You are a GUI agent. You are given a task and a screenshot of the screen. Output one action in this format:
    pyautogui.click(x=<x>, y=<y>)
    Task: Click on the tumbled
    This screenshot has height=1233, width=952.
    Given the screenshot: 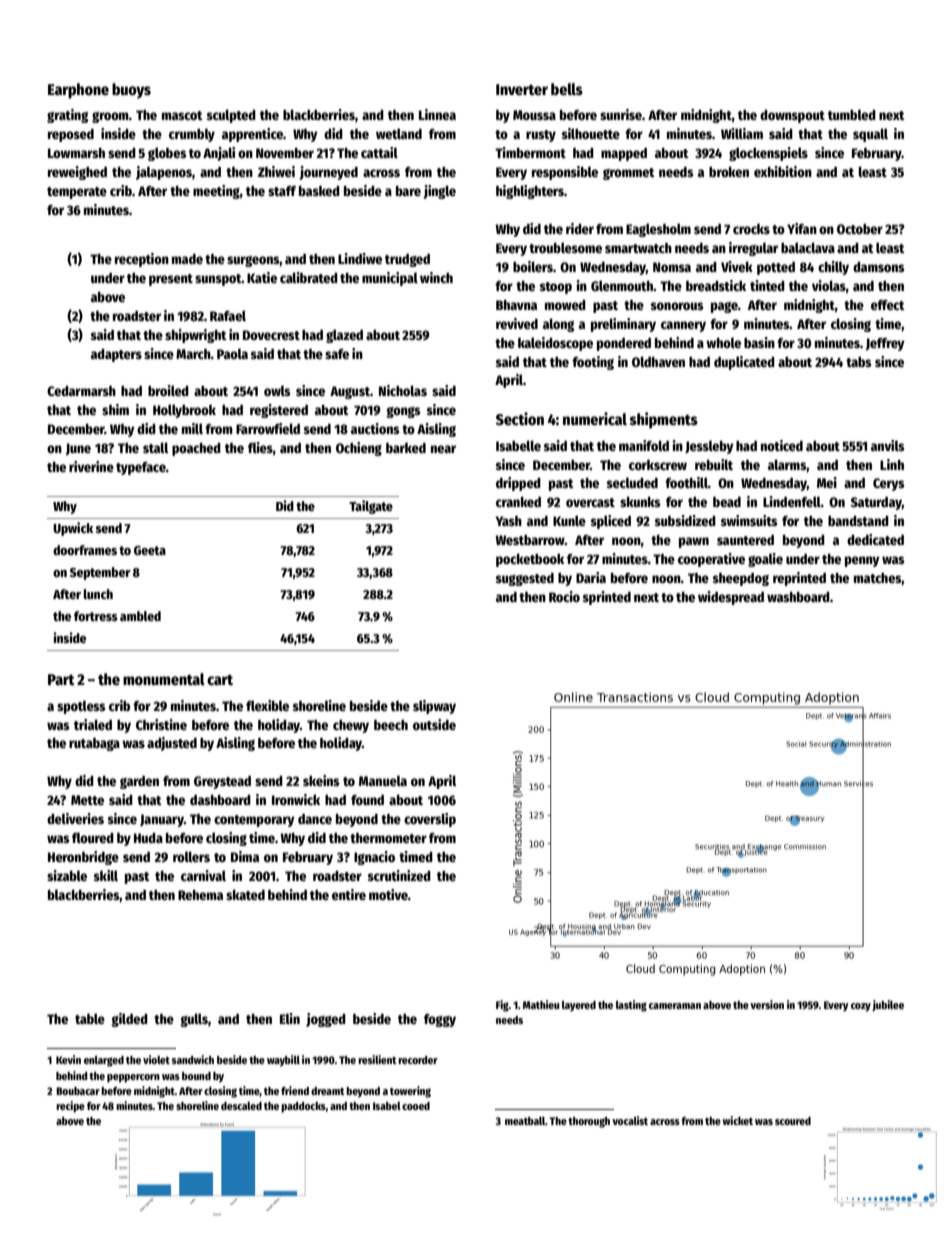 What is the action you would take?
    pyautogui.click(x=852, y=114)
